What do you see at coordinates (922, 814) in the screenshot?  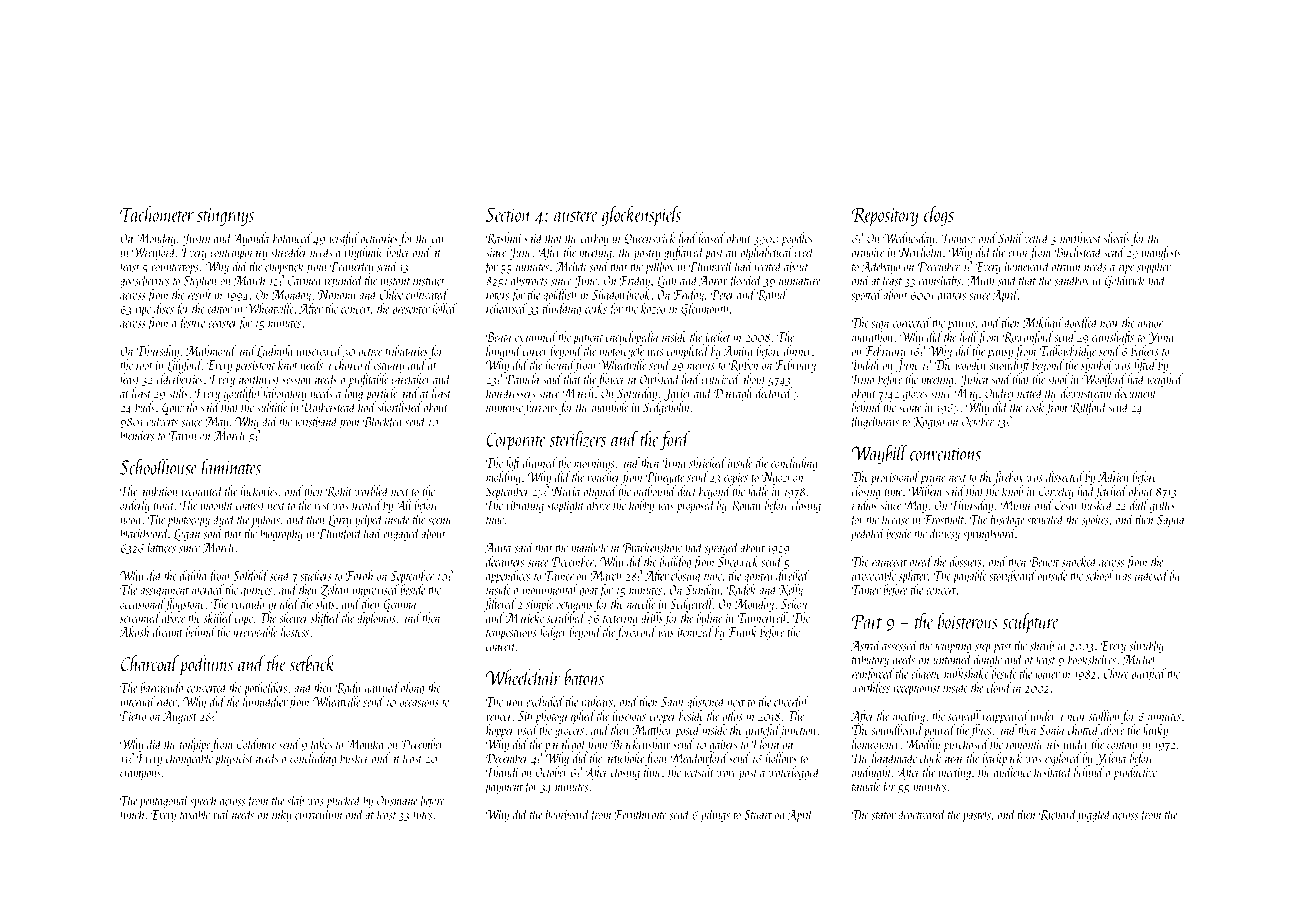 I see `deactivated` at bounding box center [922, 814].
